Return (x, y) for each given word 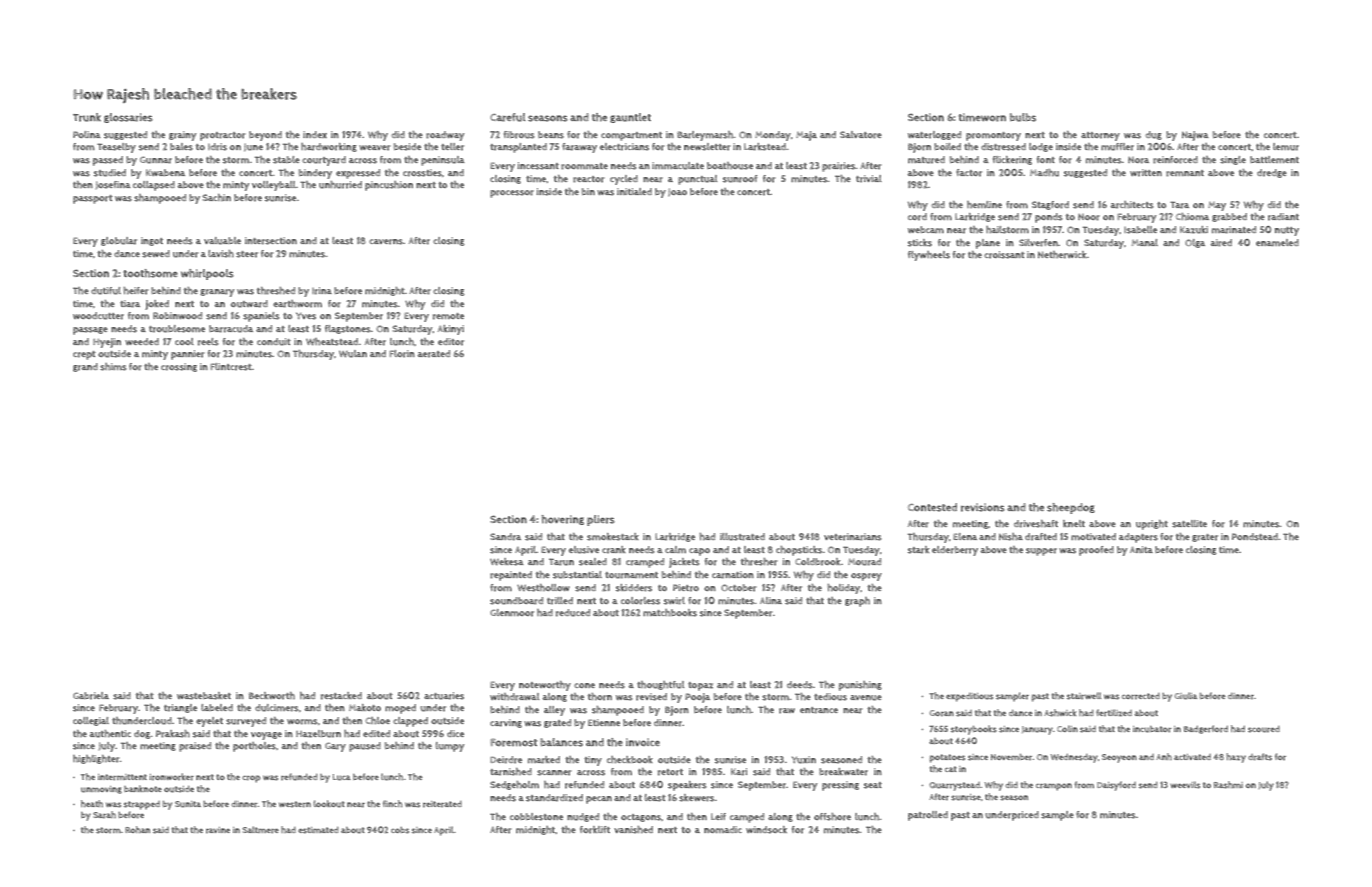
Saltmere (261, 830)
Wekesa (507, 562)
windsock (766, 830)
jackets (684, 563)
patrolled (928, 816)
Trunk (87, 117)
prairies (839, 167)
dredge (1272, 173)
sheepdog (1071, 508)
